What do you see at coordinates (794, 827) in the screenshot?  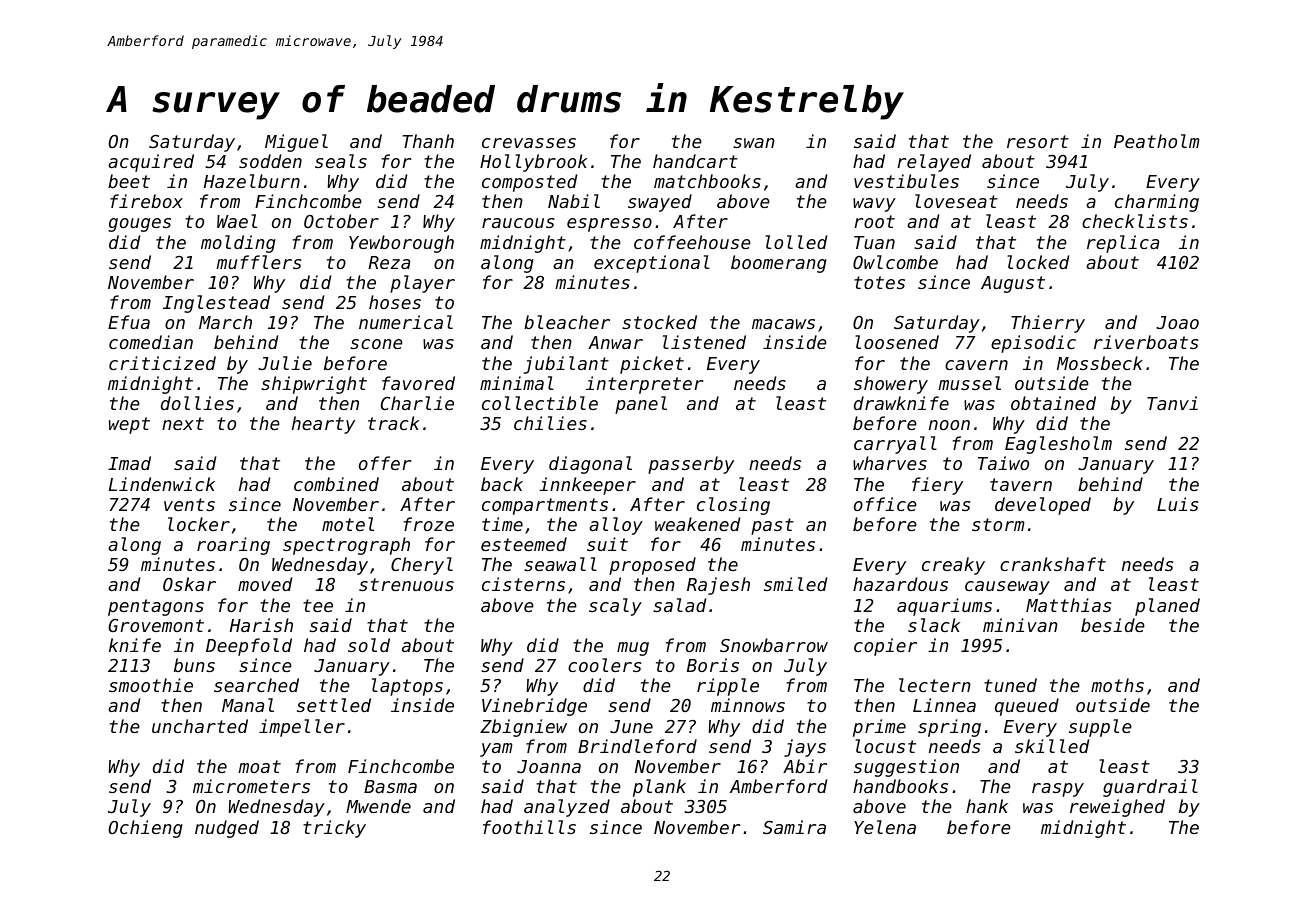 I see `Samira` at bounding box center [794, 827].
